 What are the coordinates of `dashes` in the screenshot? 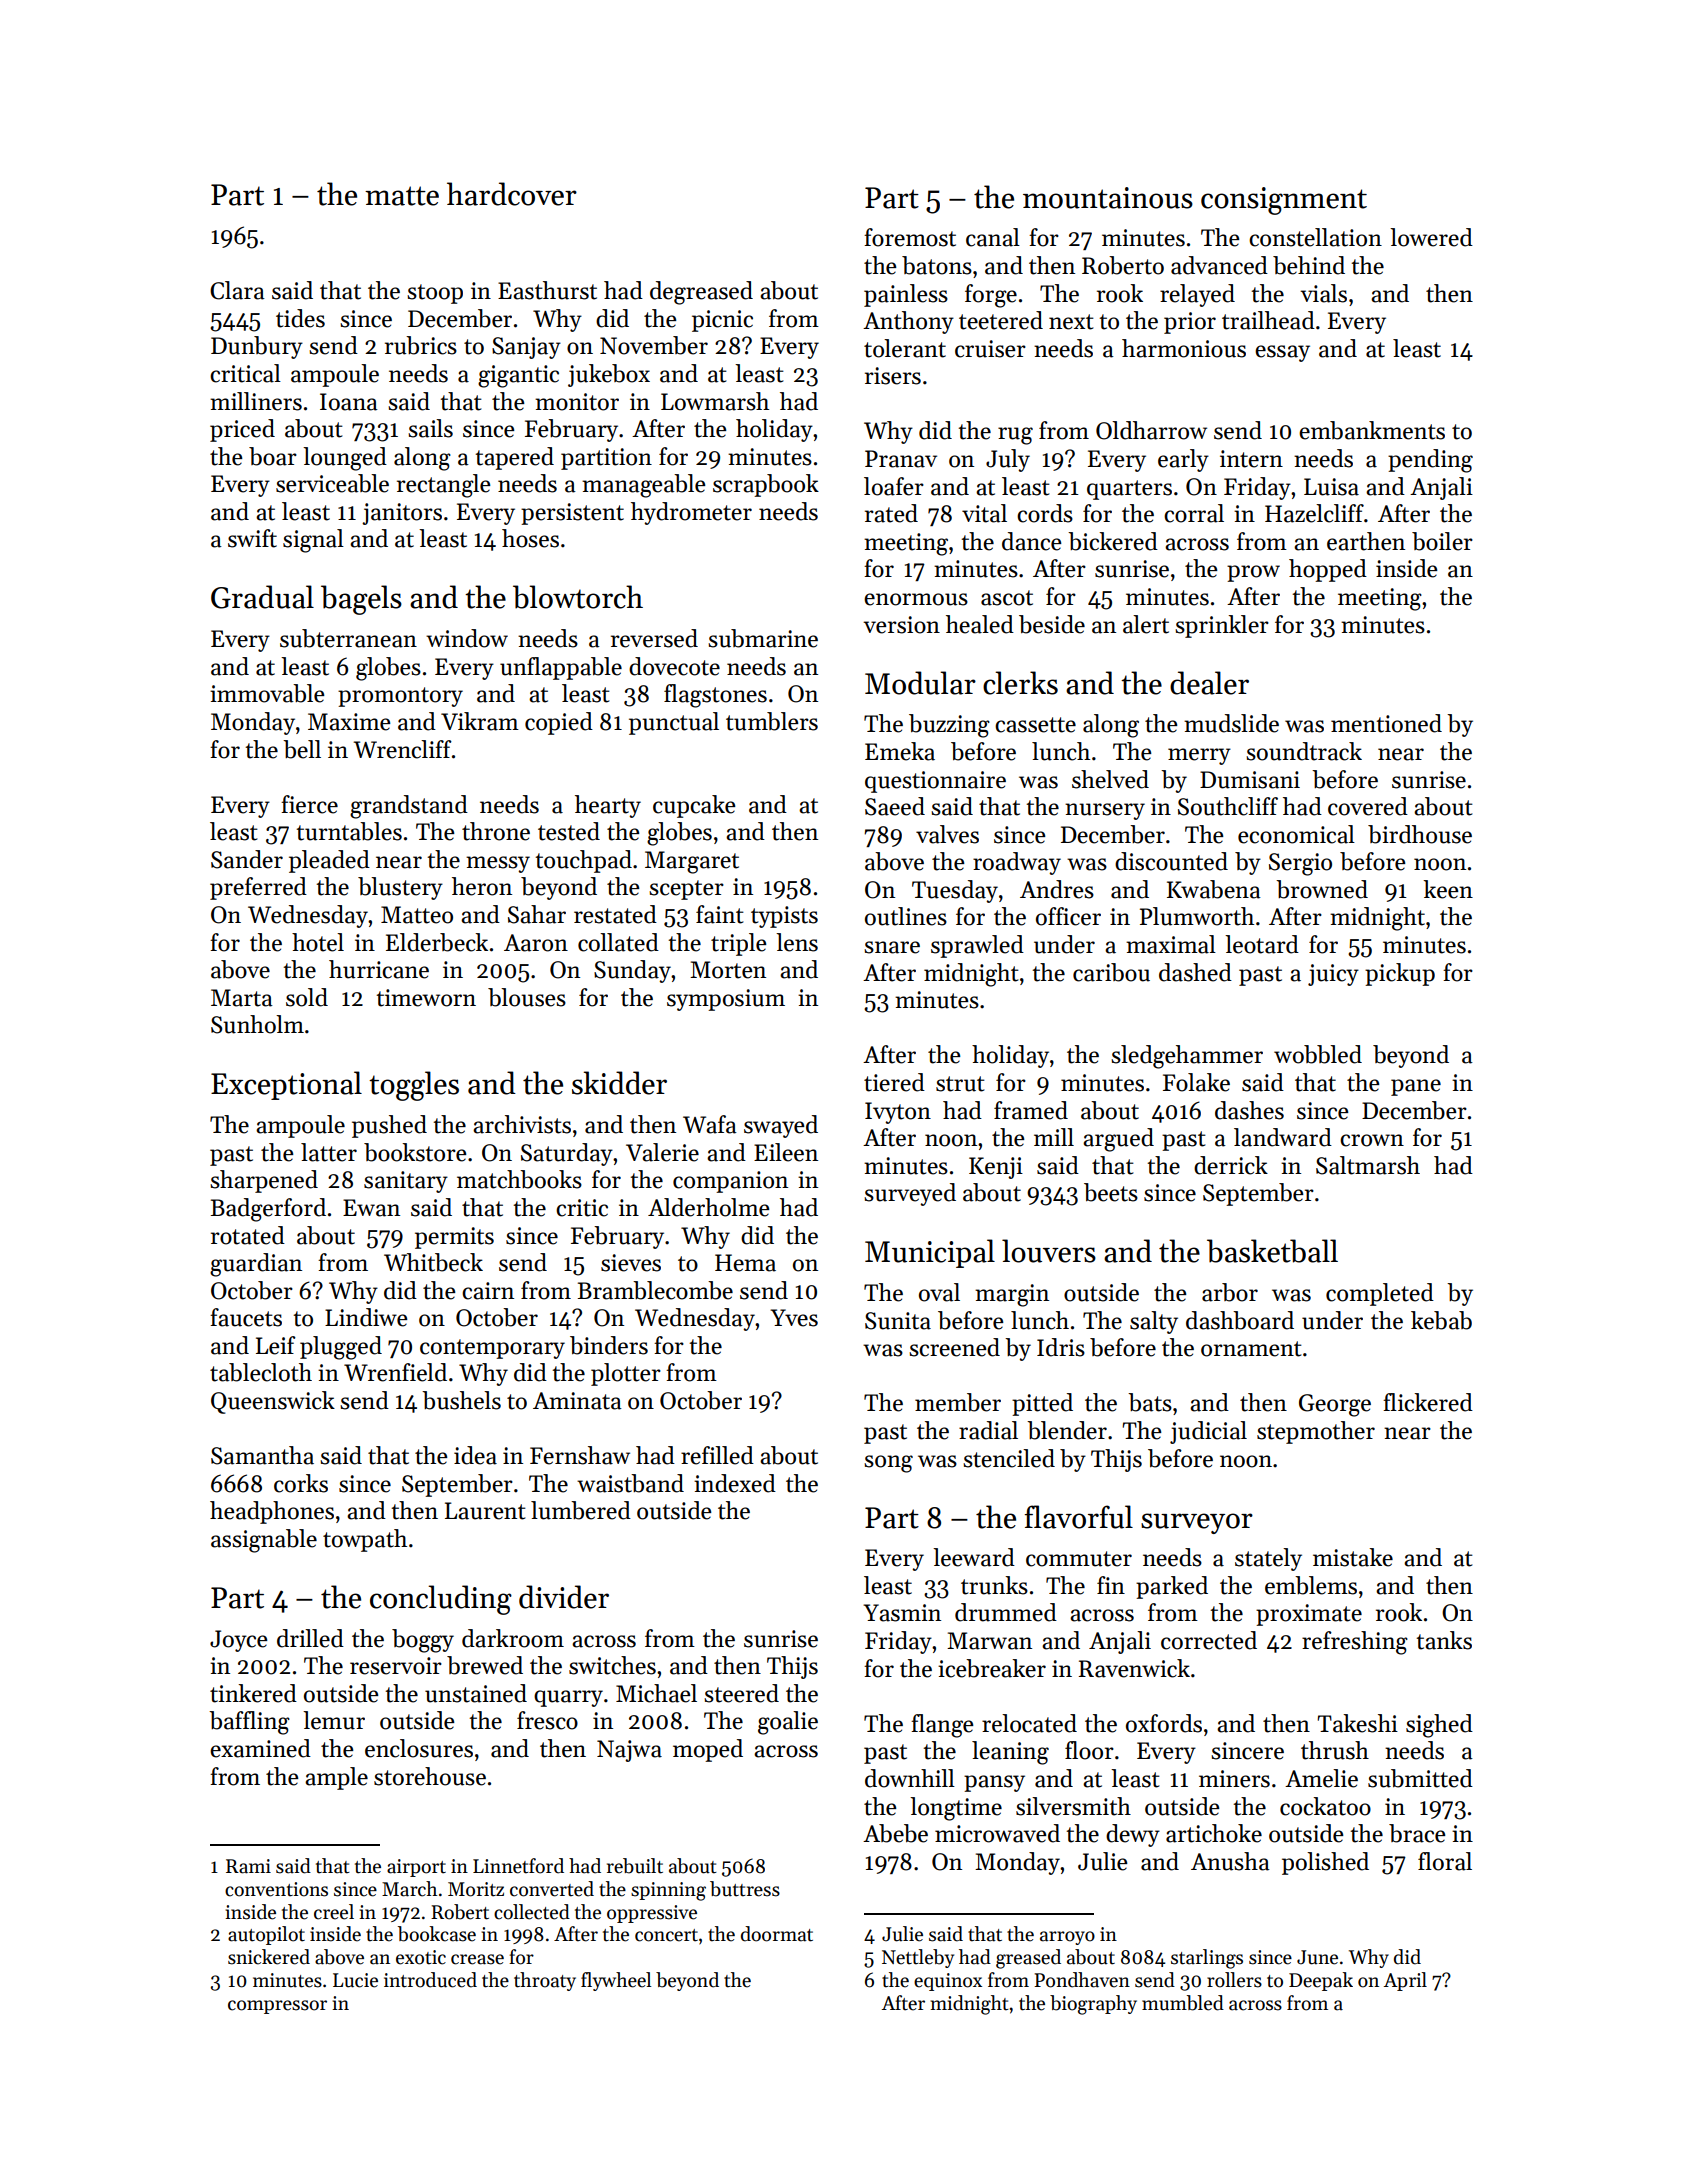 It's located at (1249, 1110).
